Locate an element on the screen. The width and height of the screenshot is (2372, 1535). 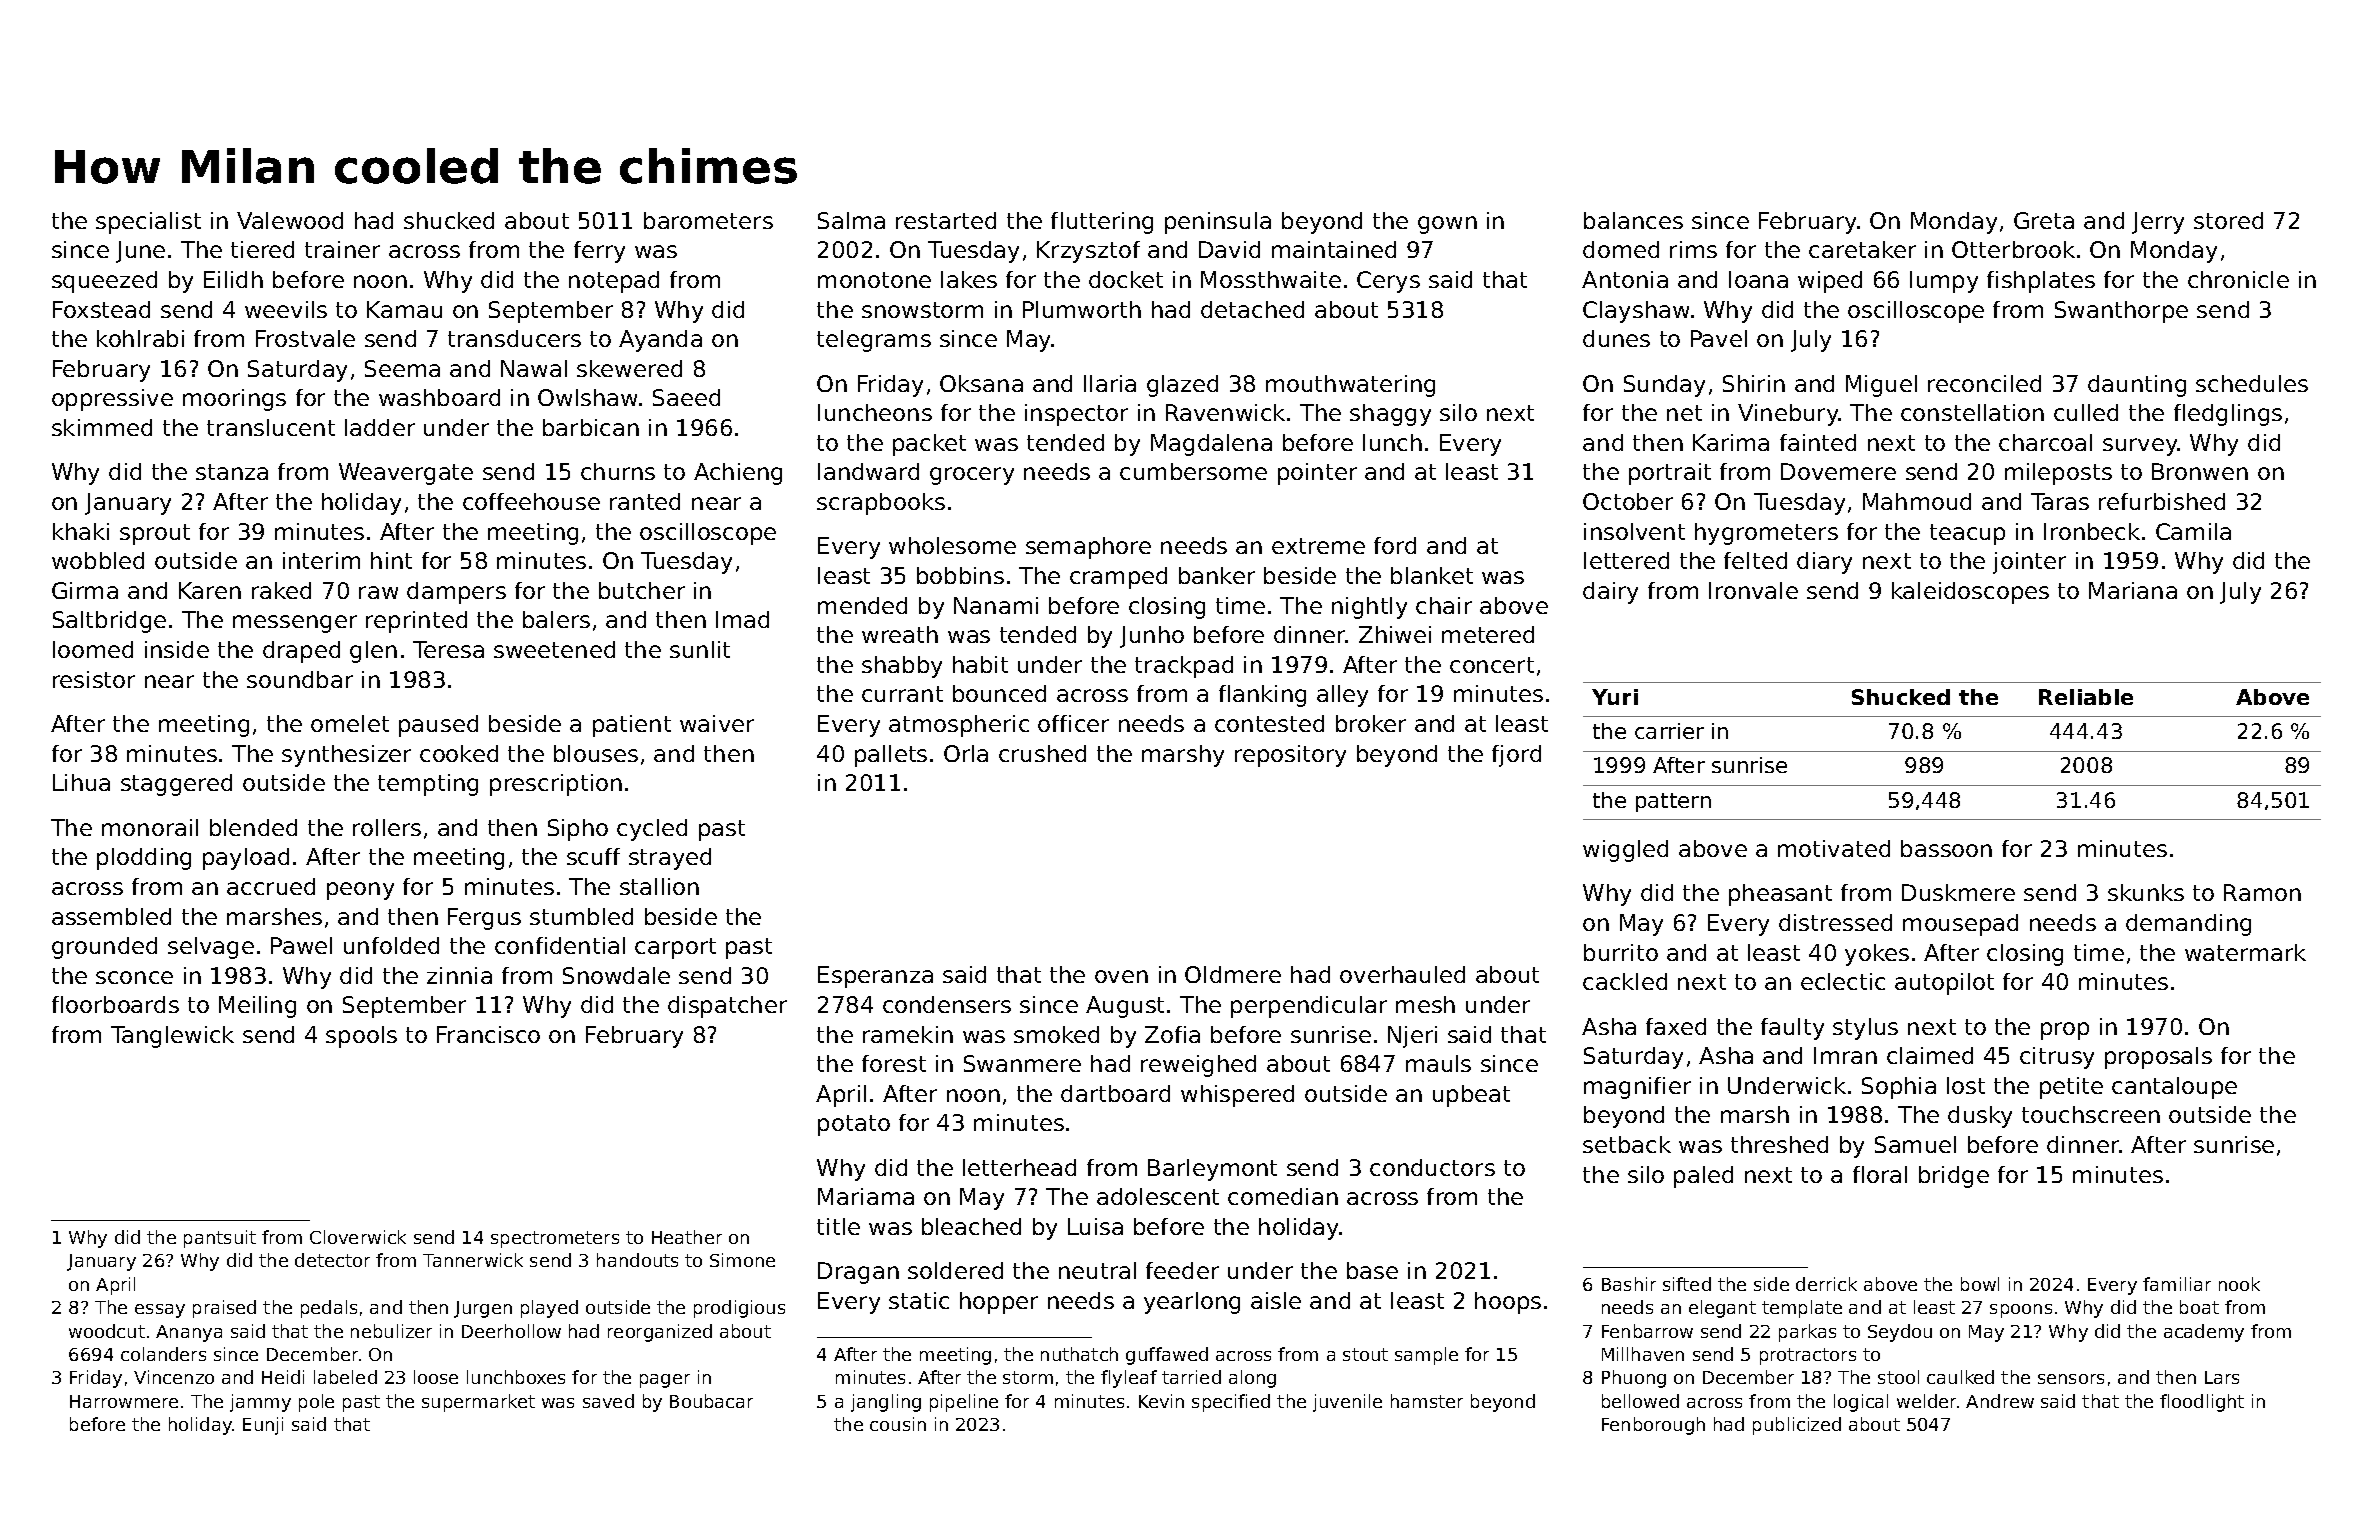
specialist is located at coordinates (148, 223).
